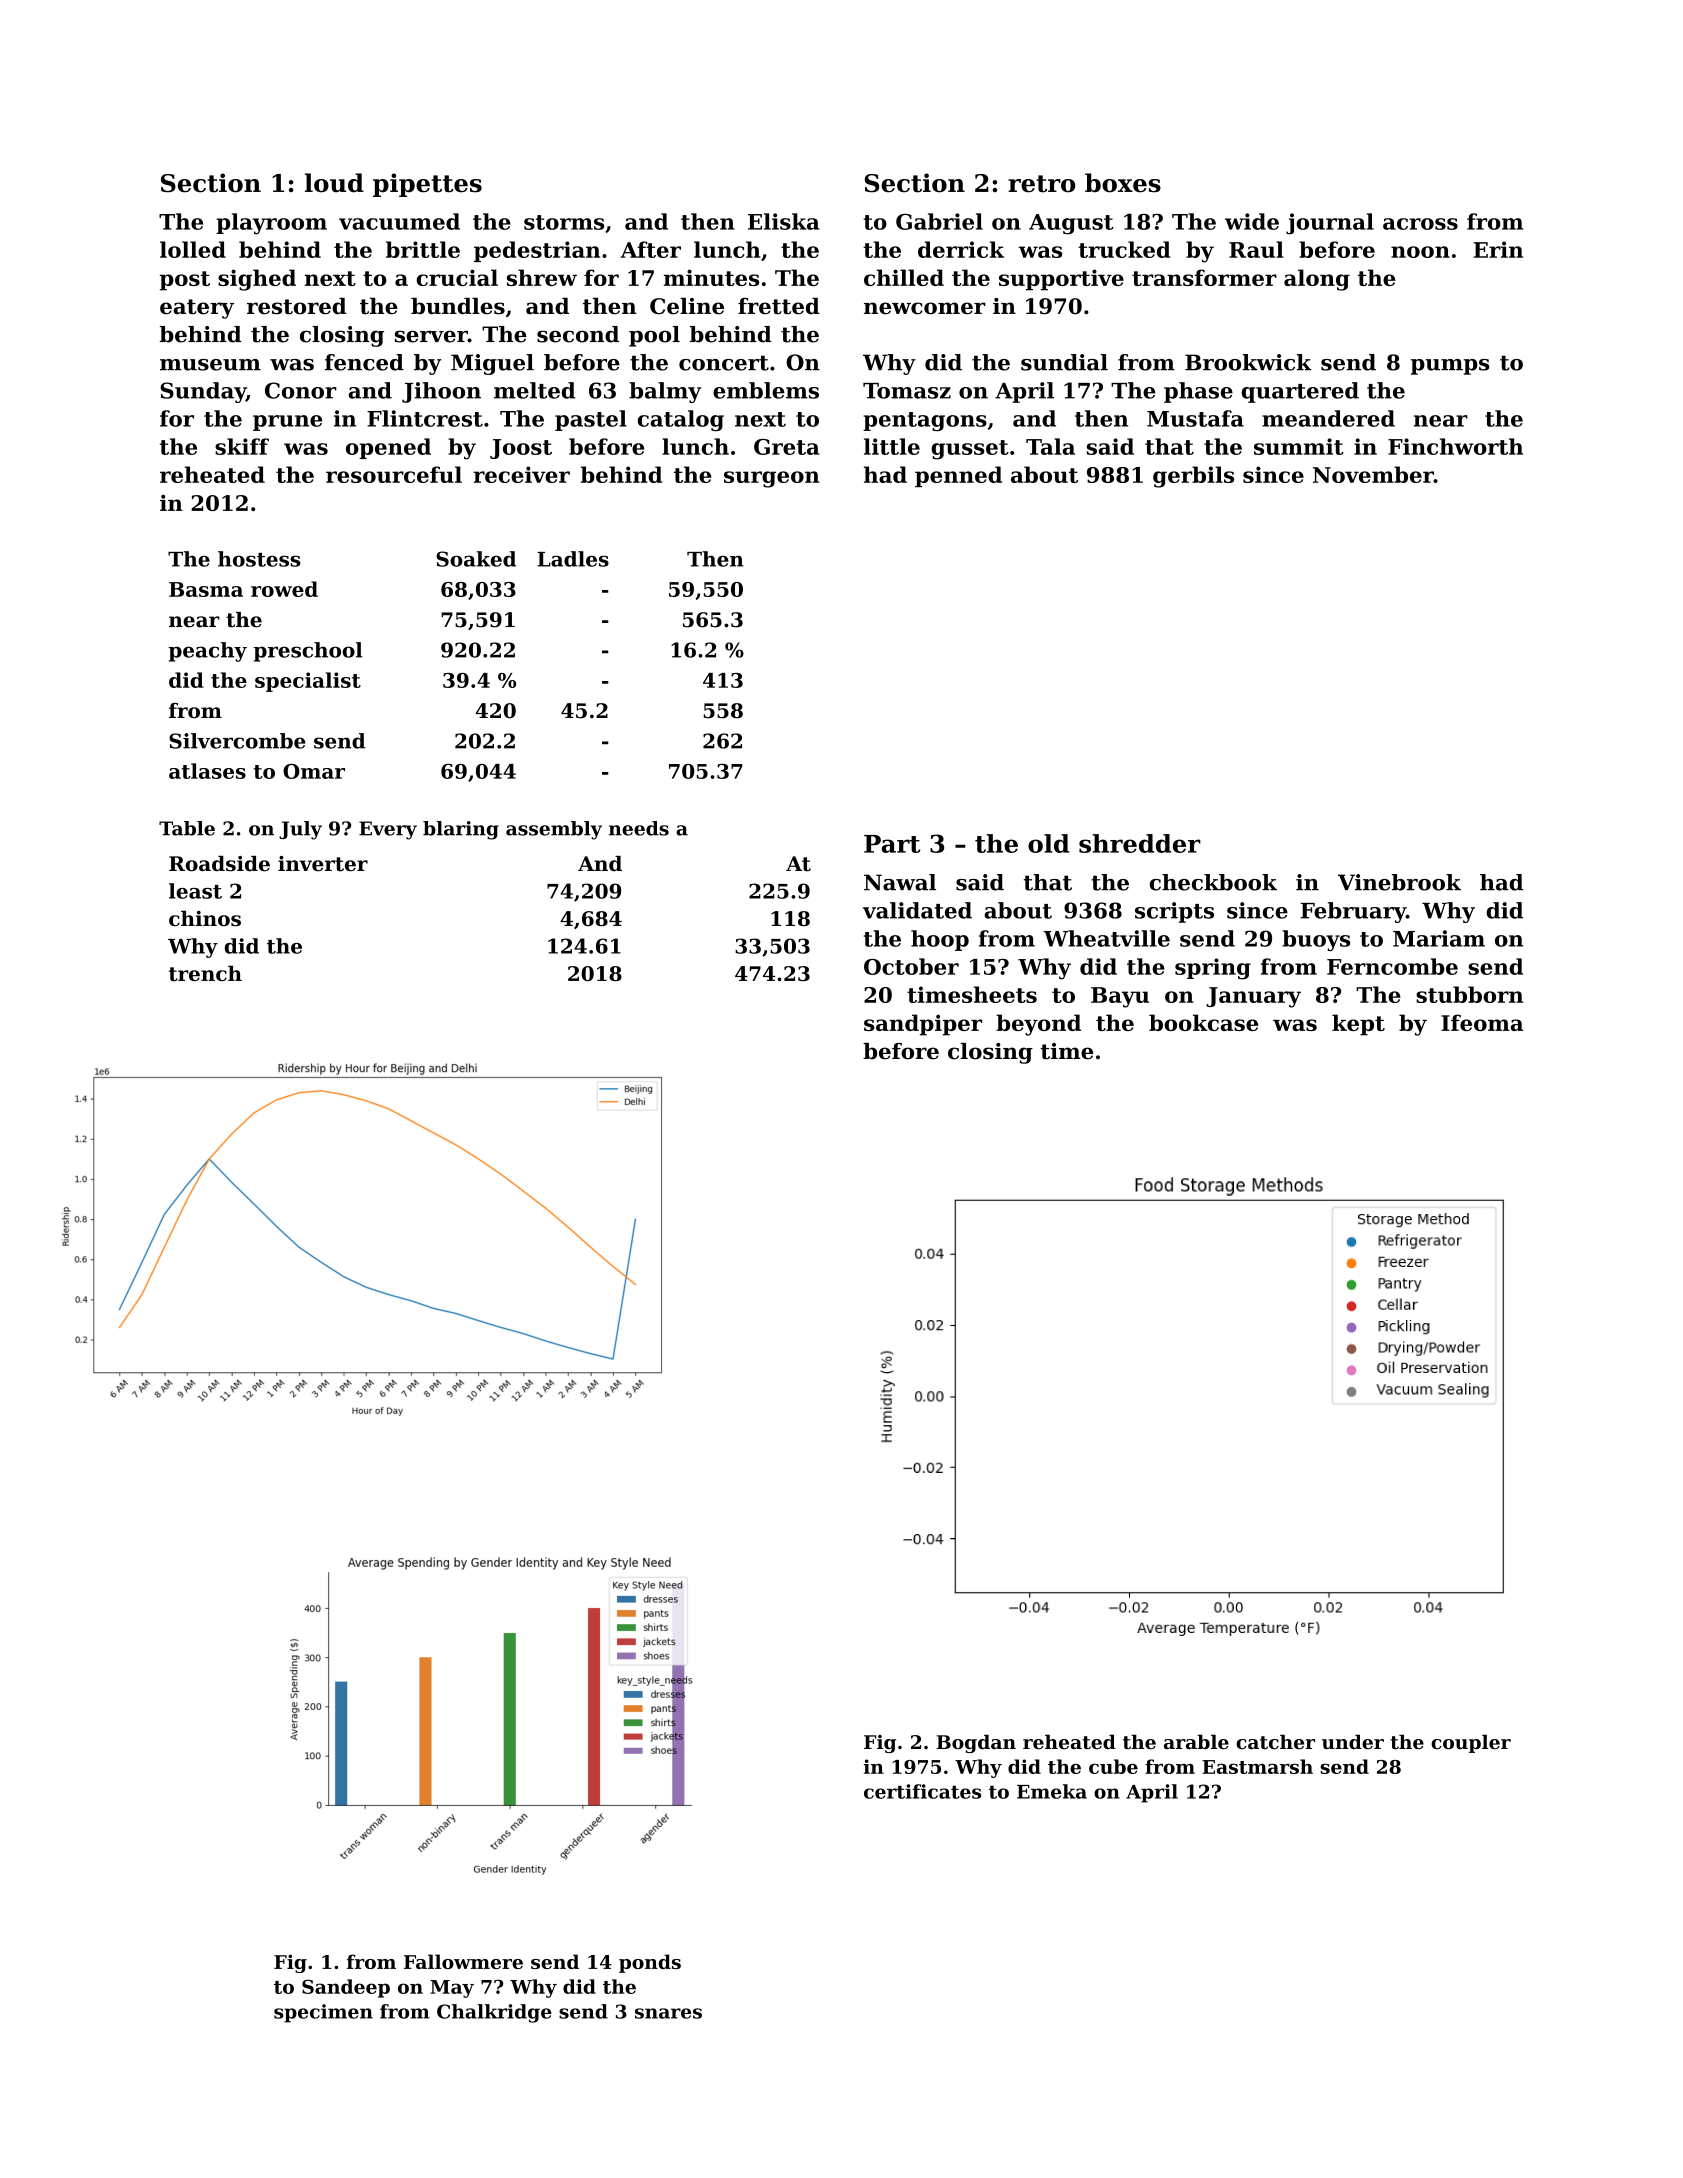 The height and width of the page is (2178, 1683). I want to click on eatery, so click(197, 309).
